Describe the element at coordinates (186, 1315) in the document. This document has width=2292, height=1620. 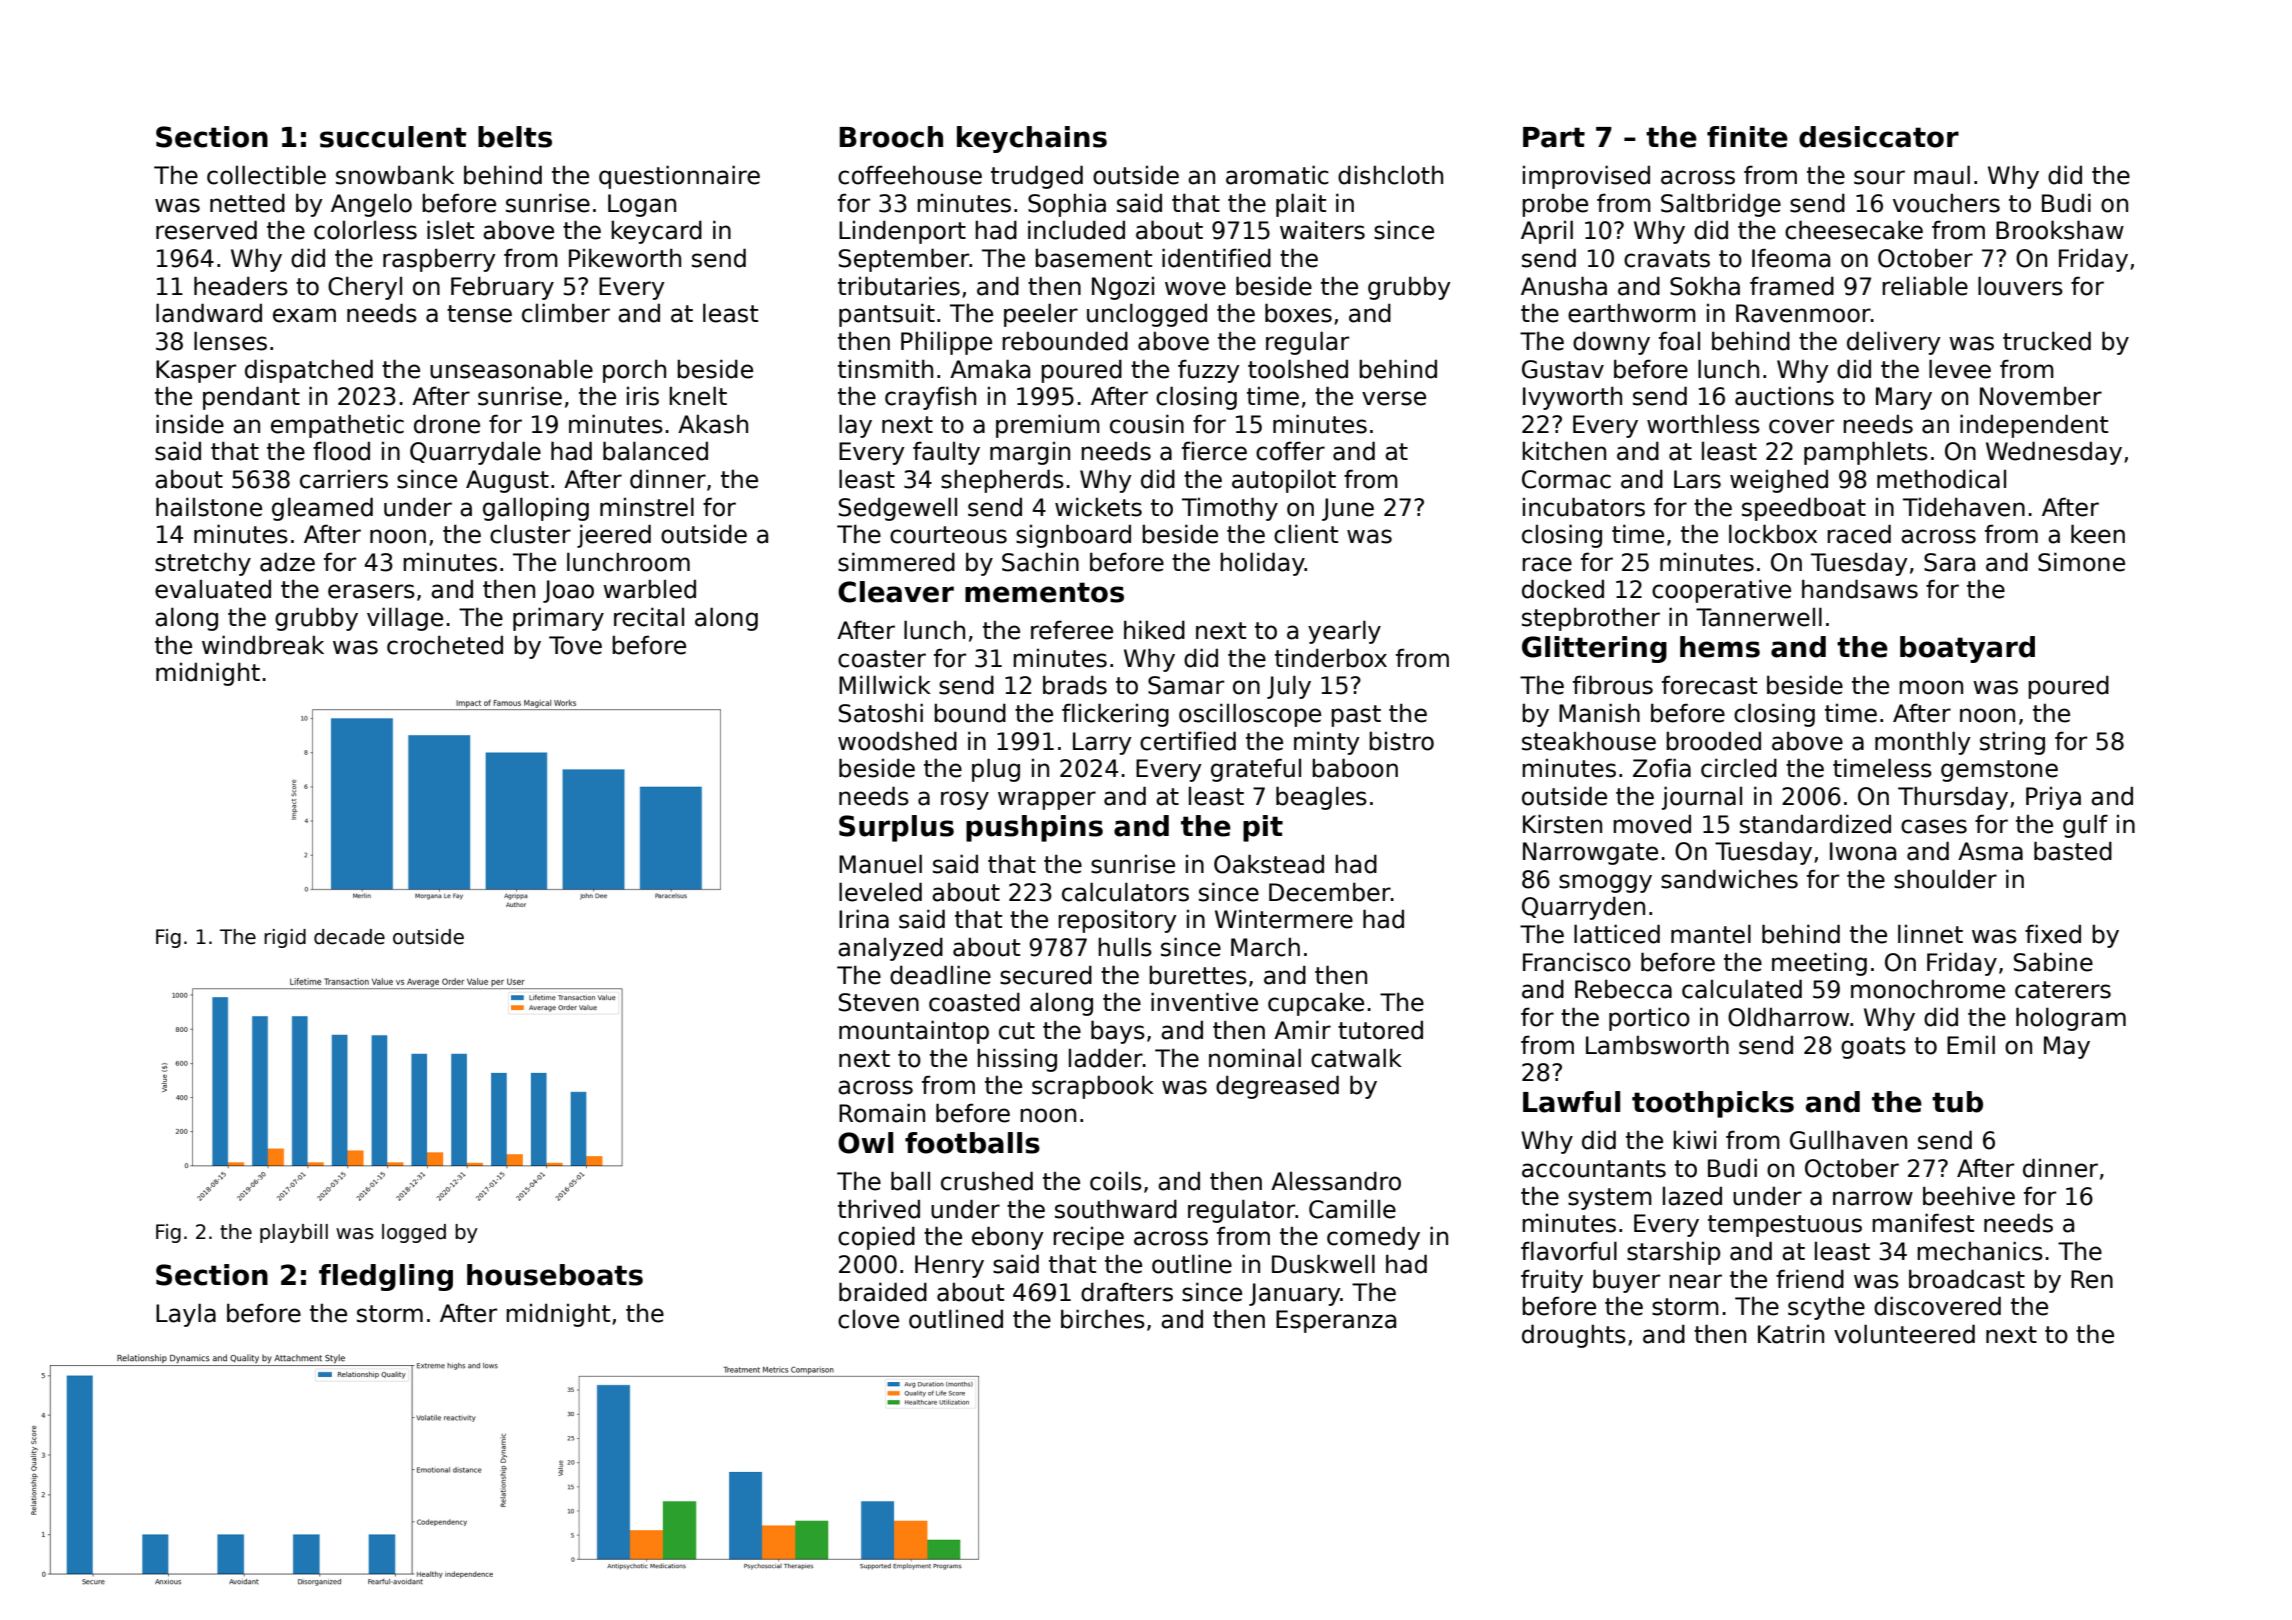
I see `Layla` at that location.
